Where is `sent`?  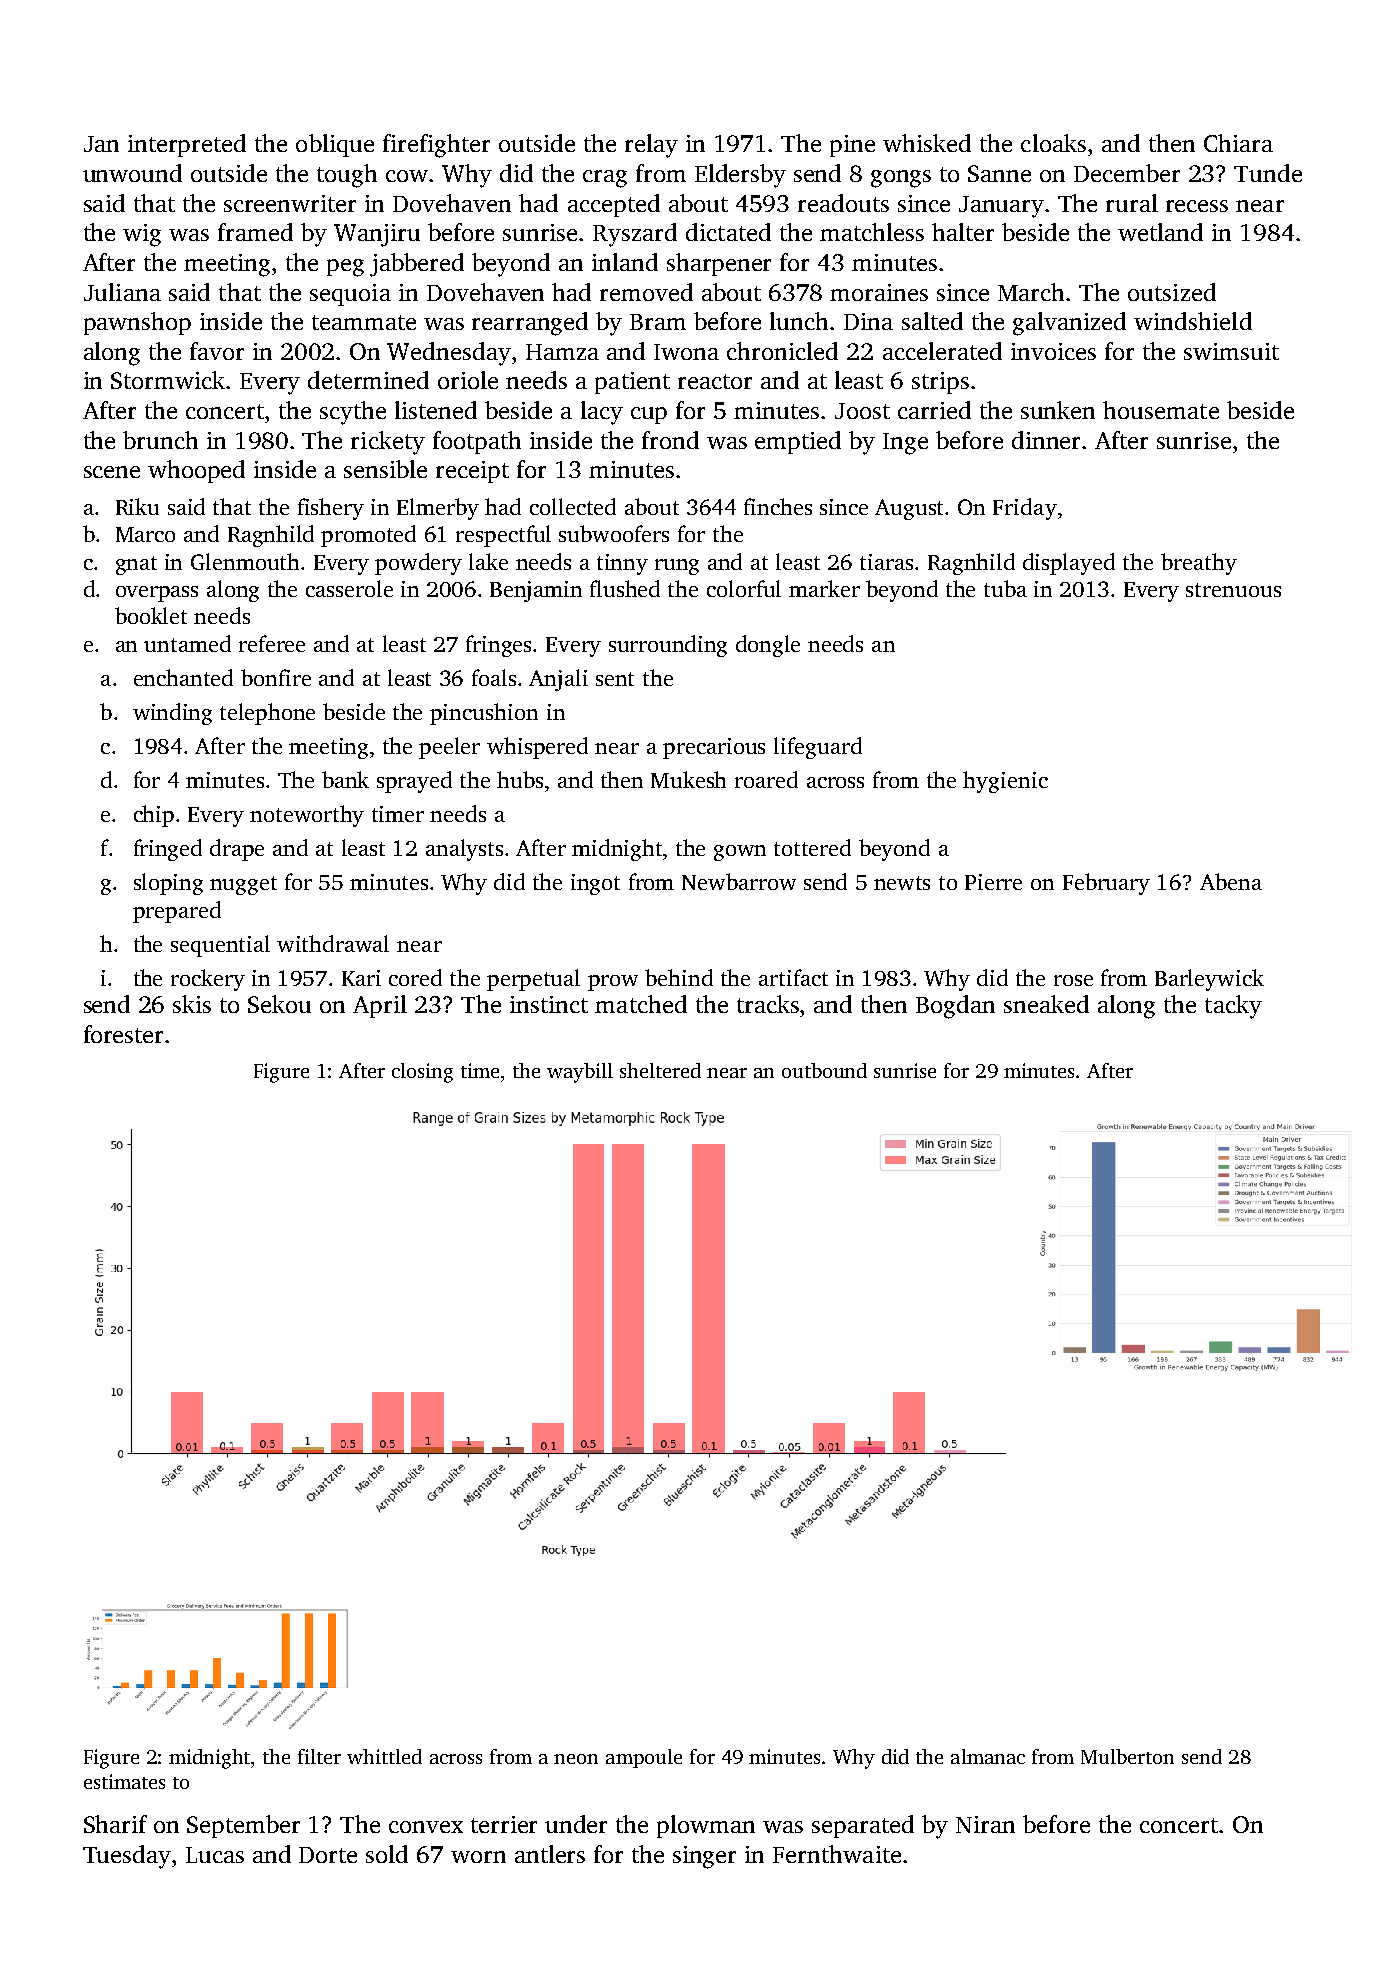 sent is located at coordinates (615, 679).
